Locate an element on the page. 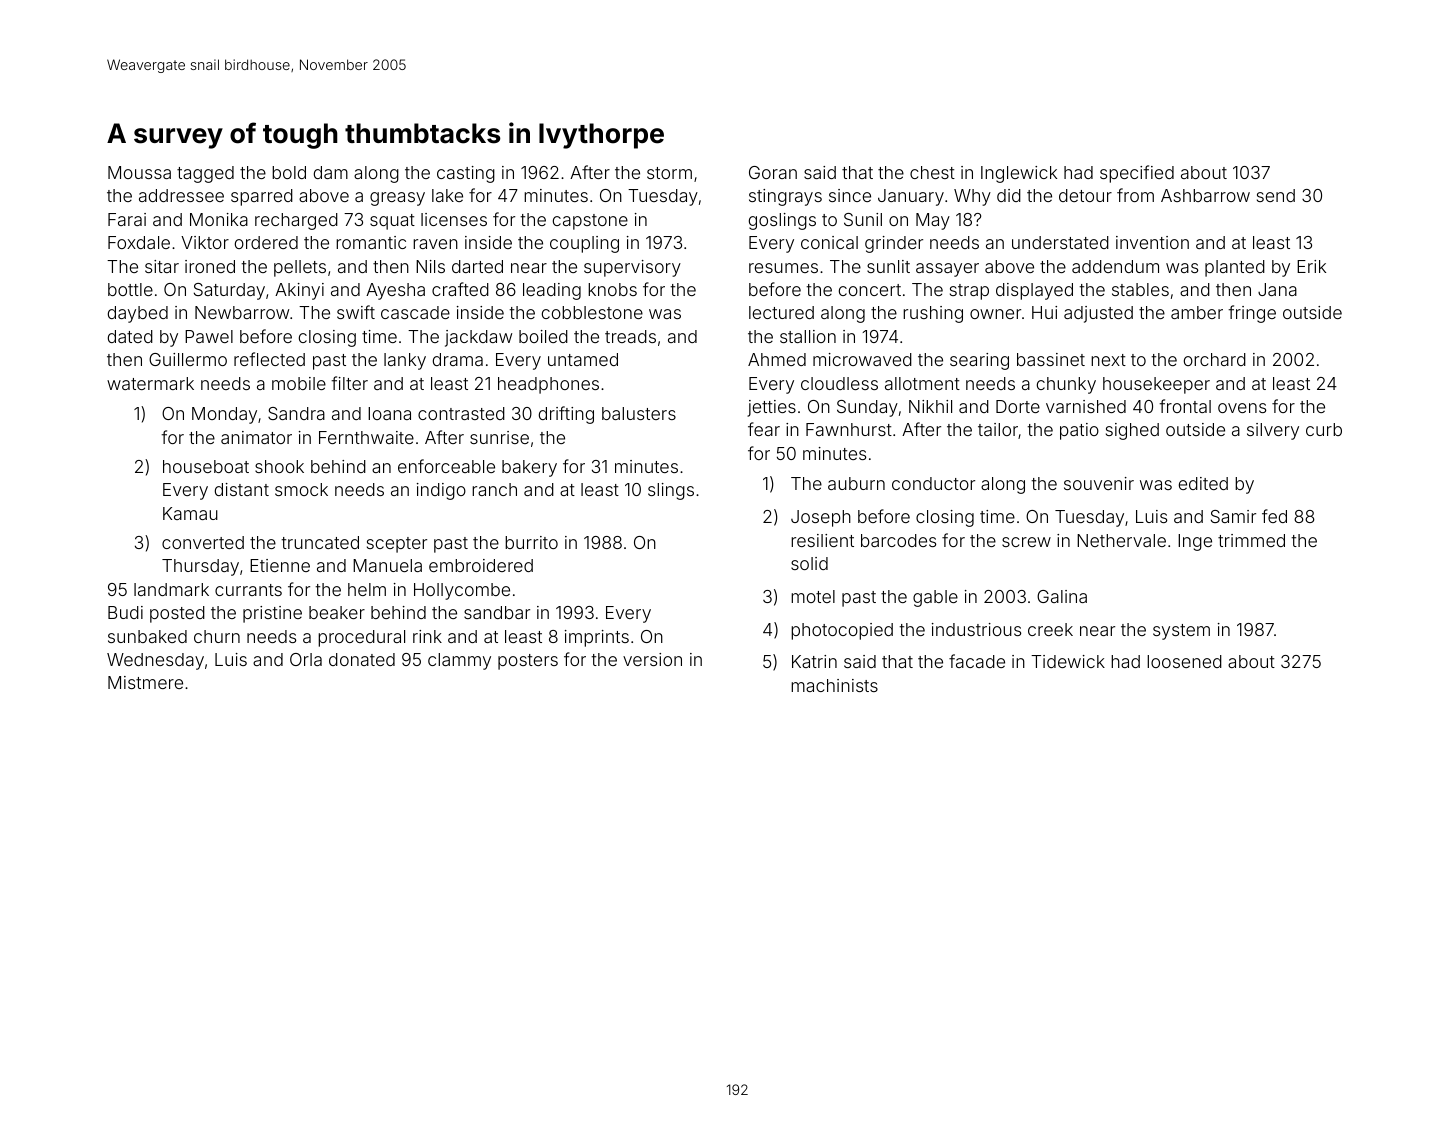 This page has height=1122, width=1452. Monday is located at coordinates (224, 415).
